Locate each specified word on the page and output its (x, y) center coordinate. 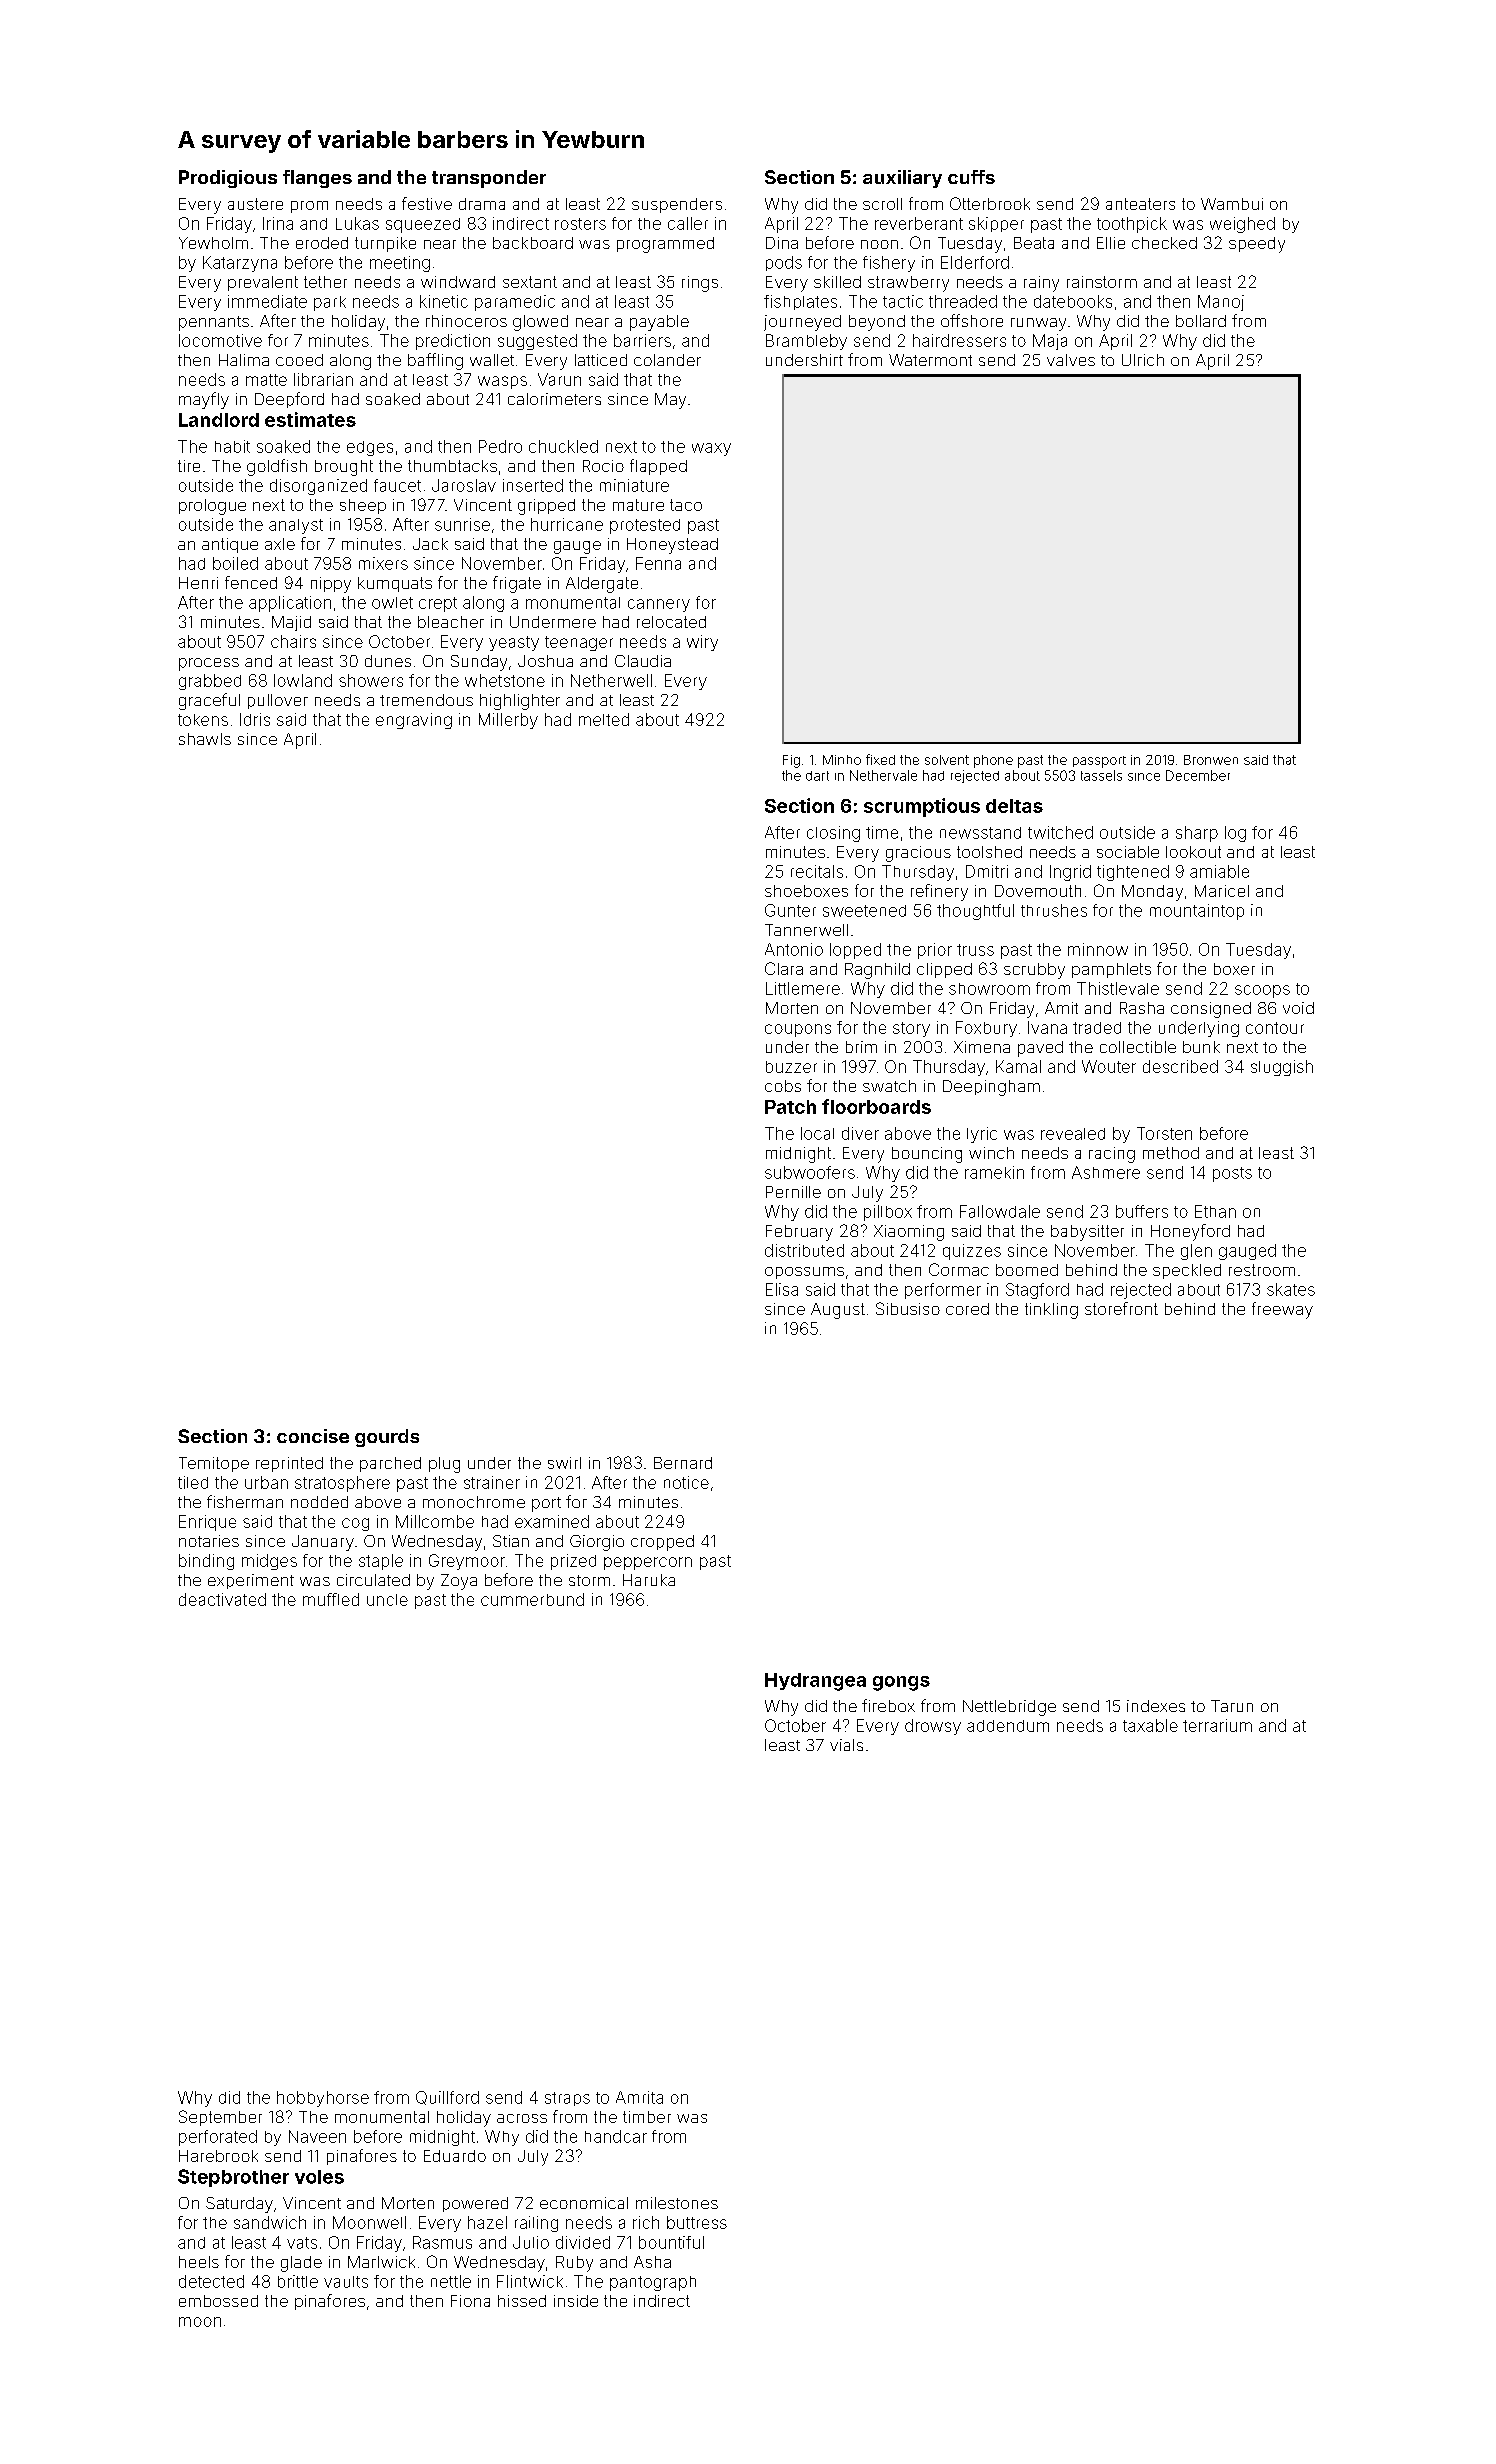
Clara (784, 968)
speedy (1257, 245)
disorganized (318, 487)
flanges (317, 179)
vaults (346, 2282)
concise (313, 1436)
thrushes (1054, 910)
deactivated (222, 1599)
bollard (1201, 321)
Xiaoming (909, 1233)
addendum (1008, 1726)
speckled (1187, 1271)
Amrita (639, 2097)
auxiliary (902, 179)
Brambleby (806, 342)
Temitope (214, 1464)
